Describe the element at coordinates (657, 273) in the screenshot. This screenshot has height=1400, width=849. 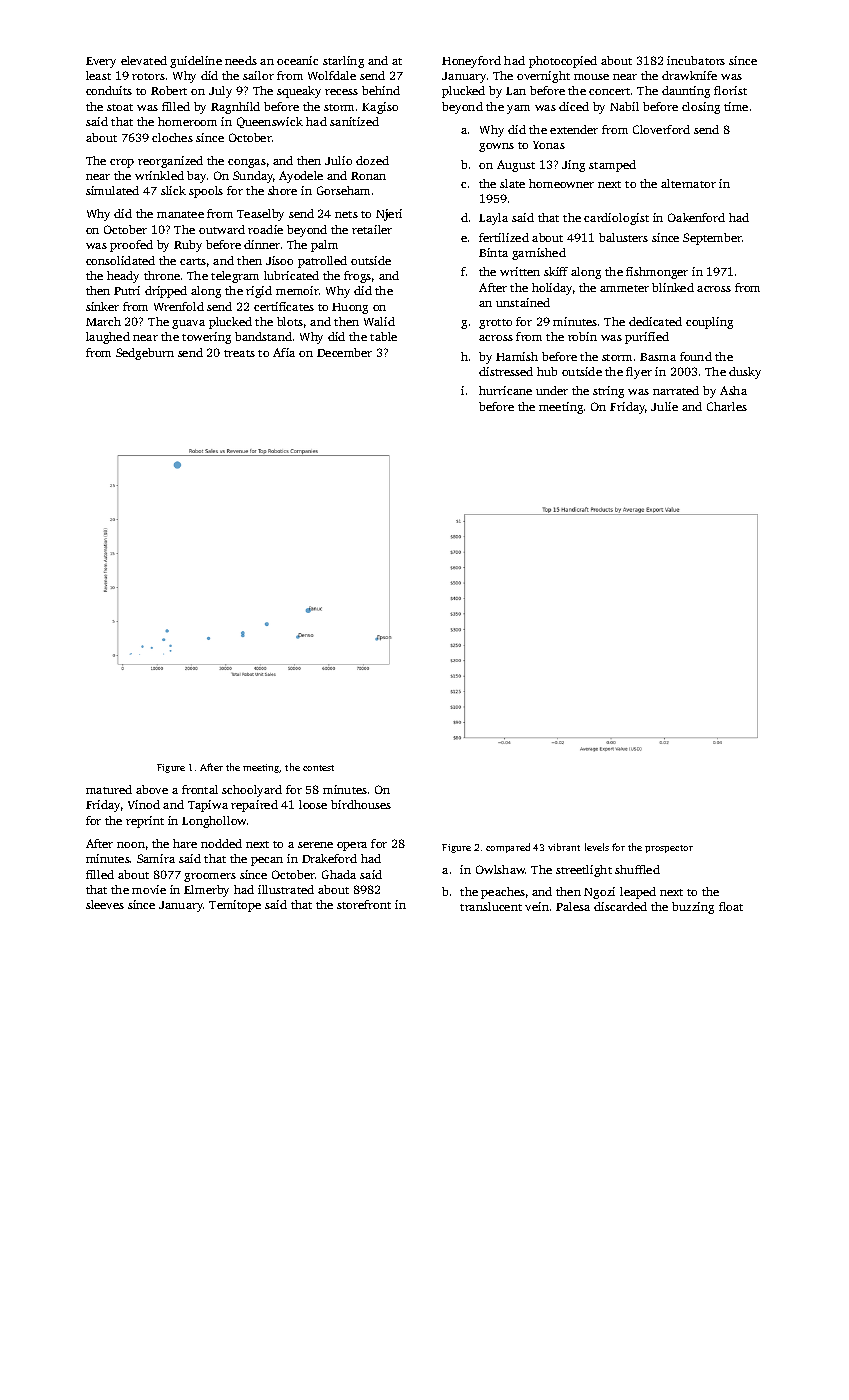
I see `fishmonger` at that location.
